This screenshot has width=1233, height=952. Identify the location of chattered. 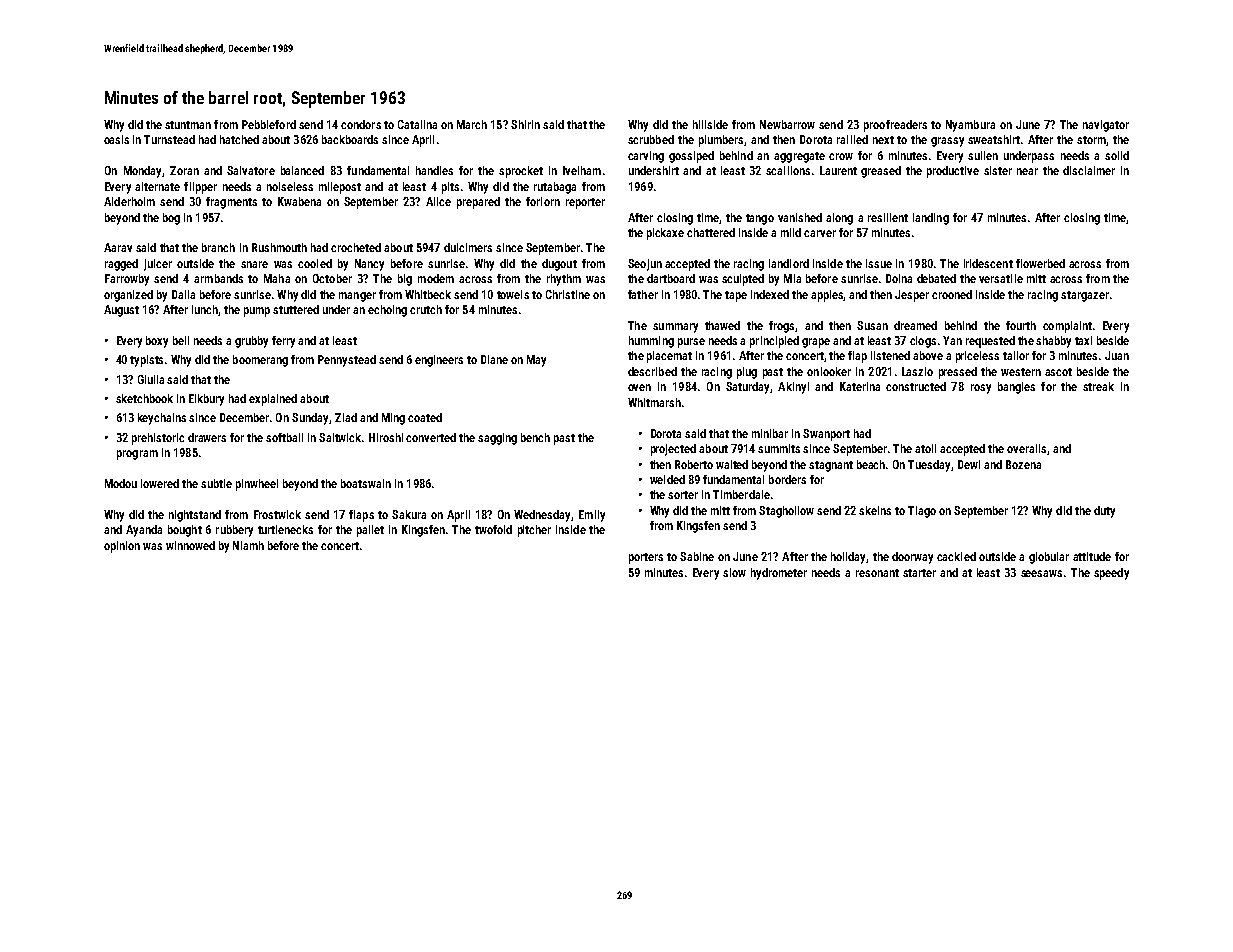
(711, 232).
